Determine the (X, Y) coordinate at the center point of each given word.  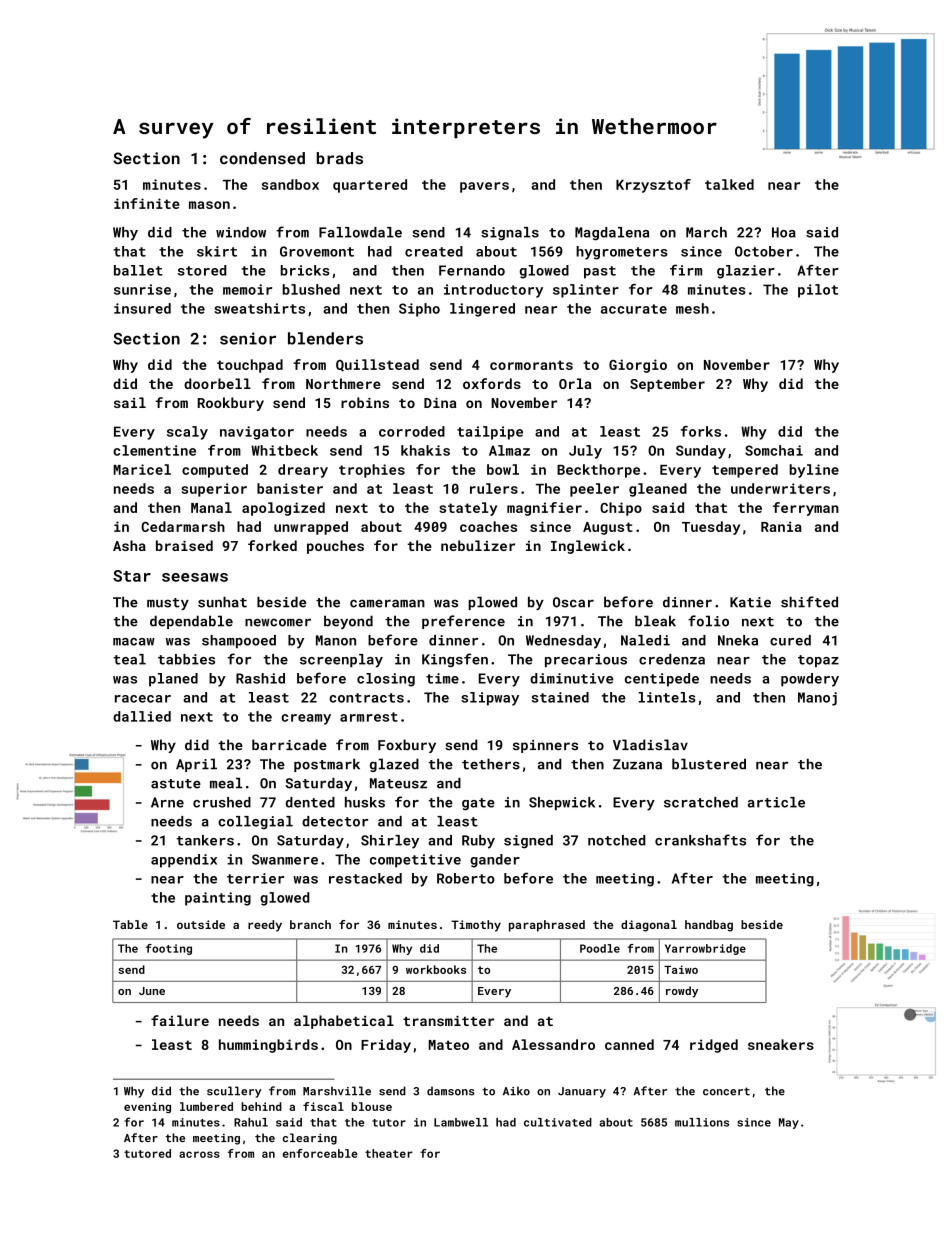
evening (147, 1107)
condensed (262, 158)
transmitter (448, 1020)
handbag (709, 926)
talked (729, 184)
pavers (484, 187)
